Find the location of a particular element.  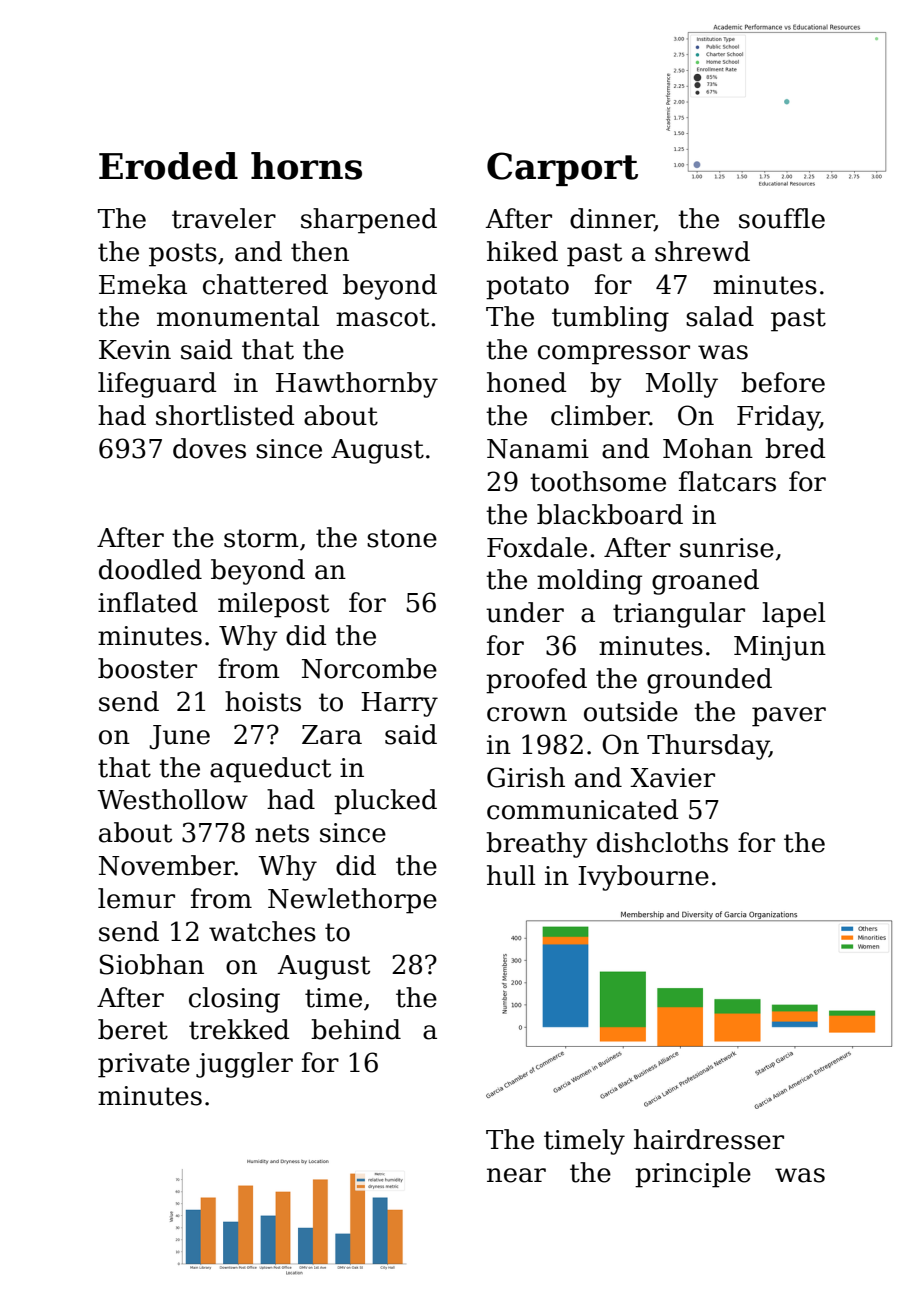

Carport is located at coordinates (562, 169).
